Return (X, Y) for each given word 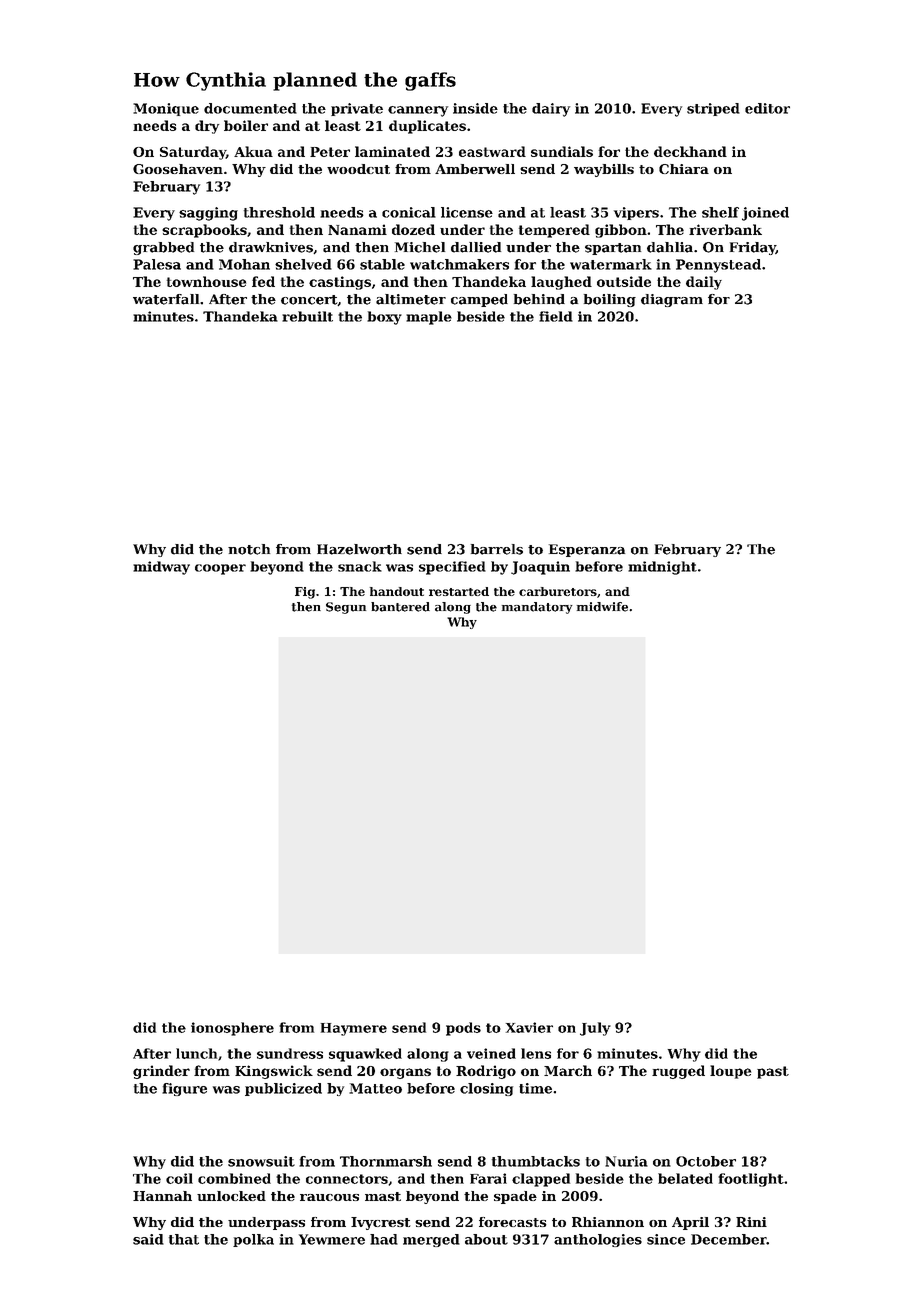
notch (249, 549)
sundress (290, 1053)
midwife (602, 607)
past (773, 1072)
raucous (329, 1197)
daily (704, 283)
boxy (384, 318)
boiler (246, 125)
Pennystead (718, 266)
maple (429, 318)
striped (713, 109)
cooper (220, 569)
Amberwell (475, 169)
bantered (400, 607)
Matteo (375, 1088)
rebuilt (307, 316)
